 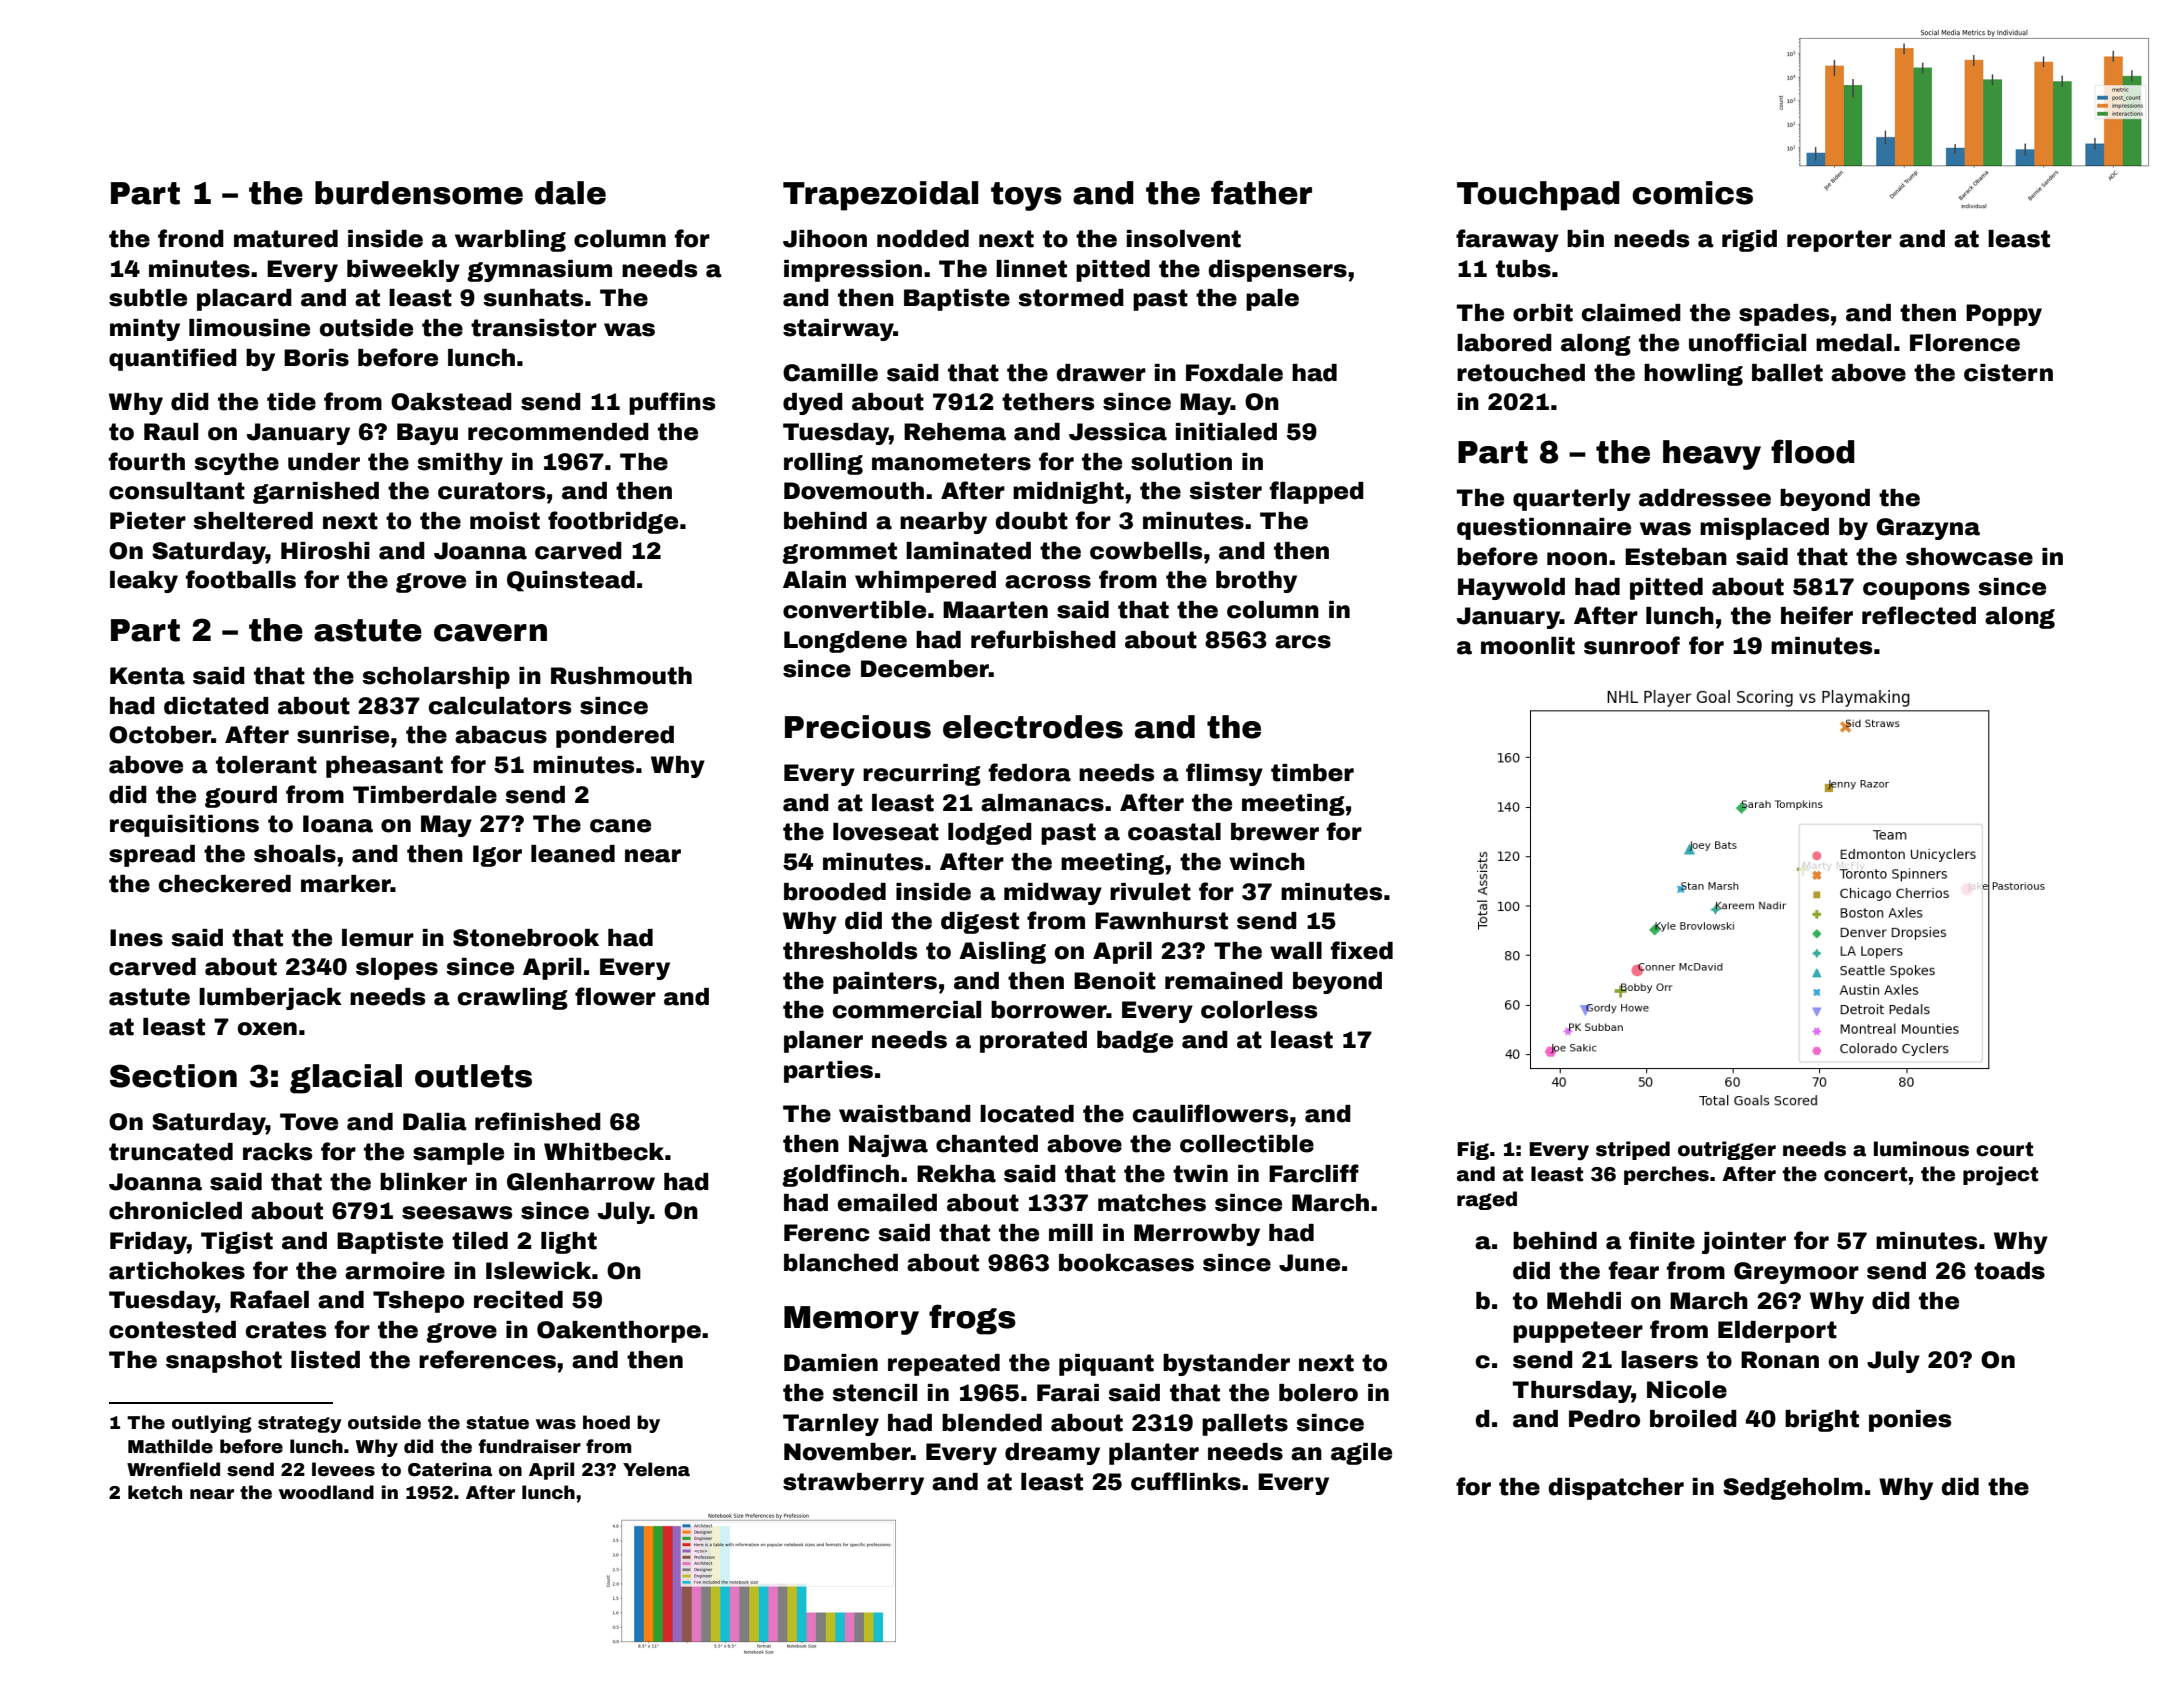 I want to click on ketch, so click(x=155, y=1492).
